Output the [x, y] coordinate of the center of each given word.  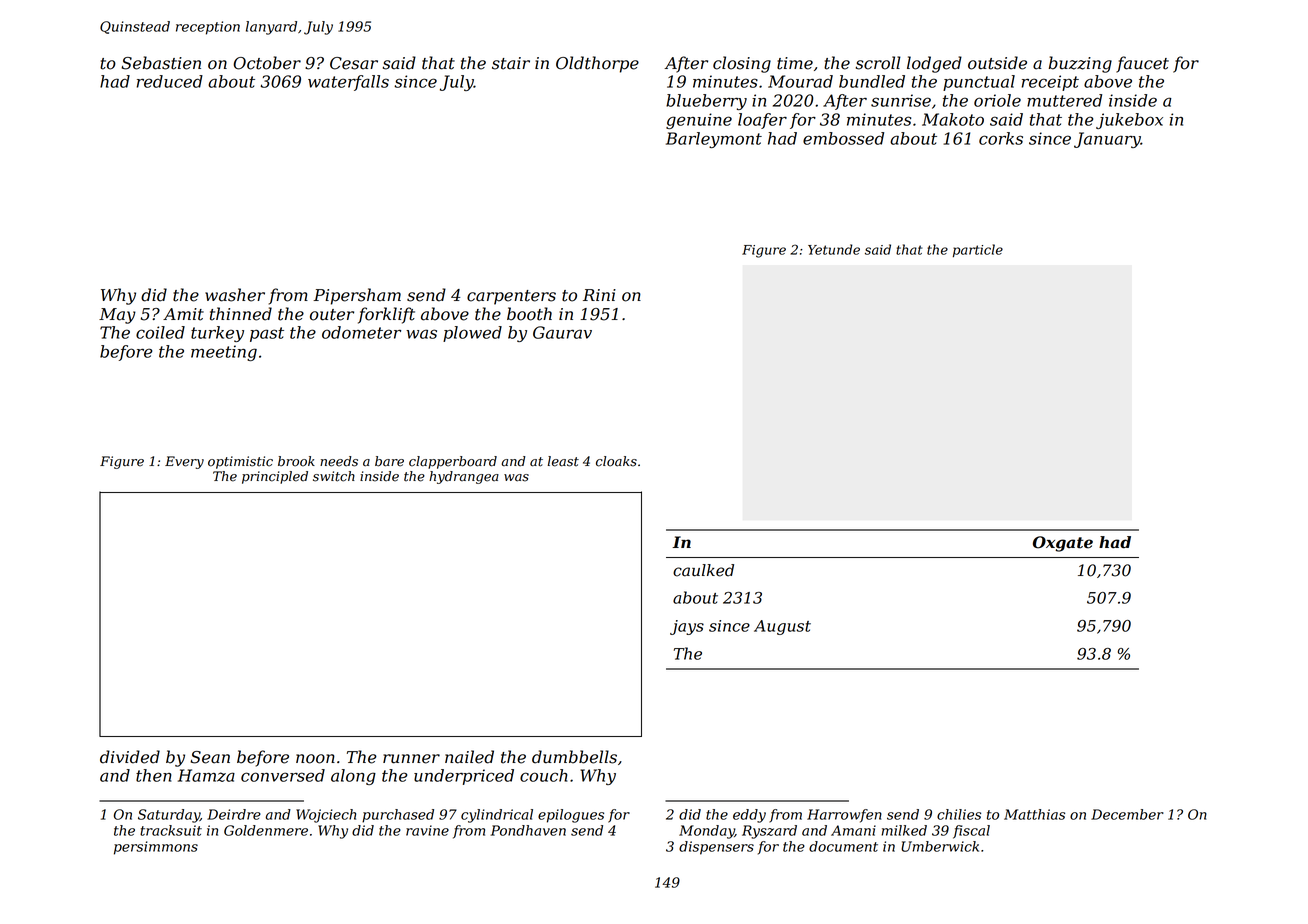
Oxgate [1063, 544]
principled [275, 477]
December [1127, 814]
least [563, 461]
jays [687, 627]
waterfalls [348, 83]
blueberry [706, 102]
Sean [210, 757]
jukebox [1129, 121]
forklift [386, 315]
